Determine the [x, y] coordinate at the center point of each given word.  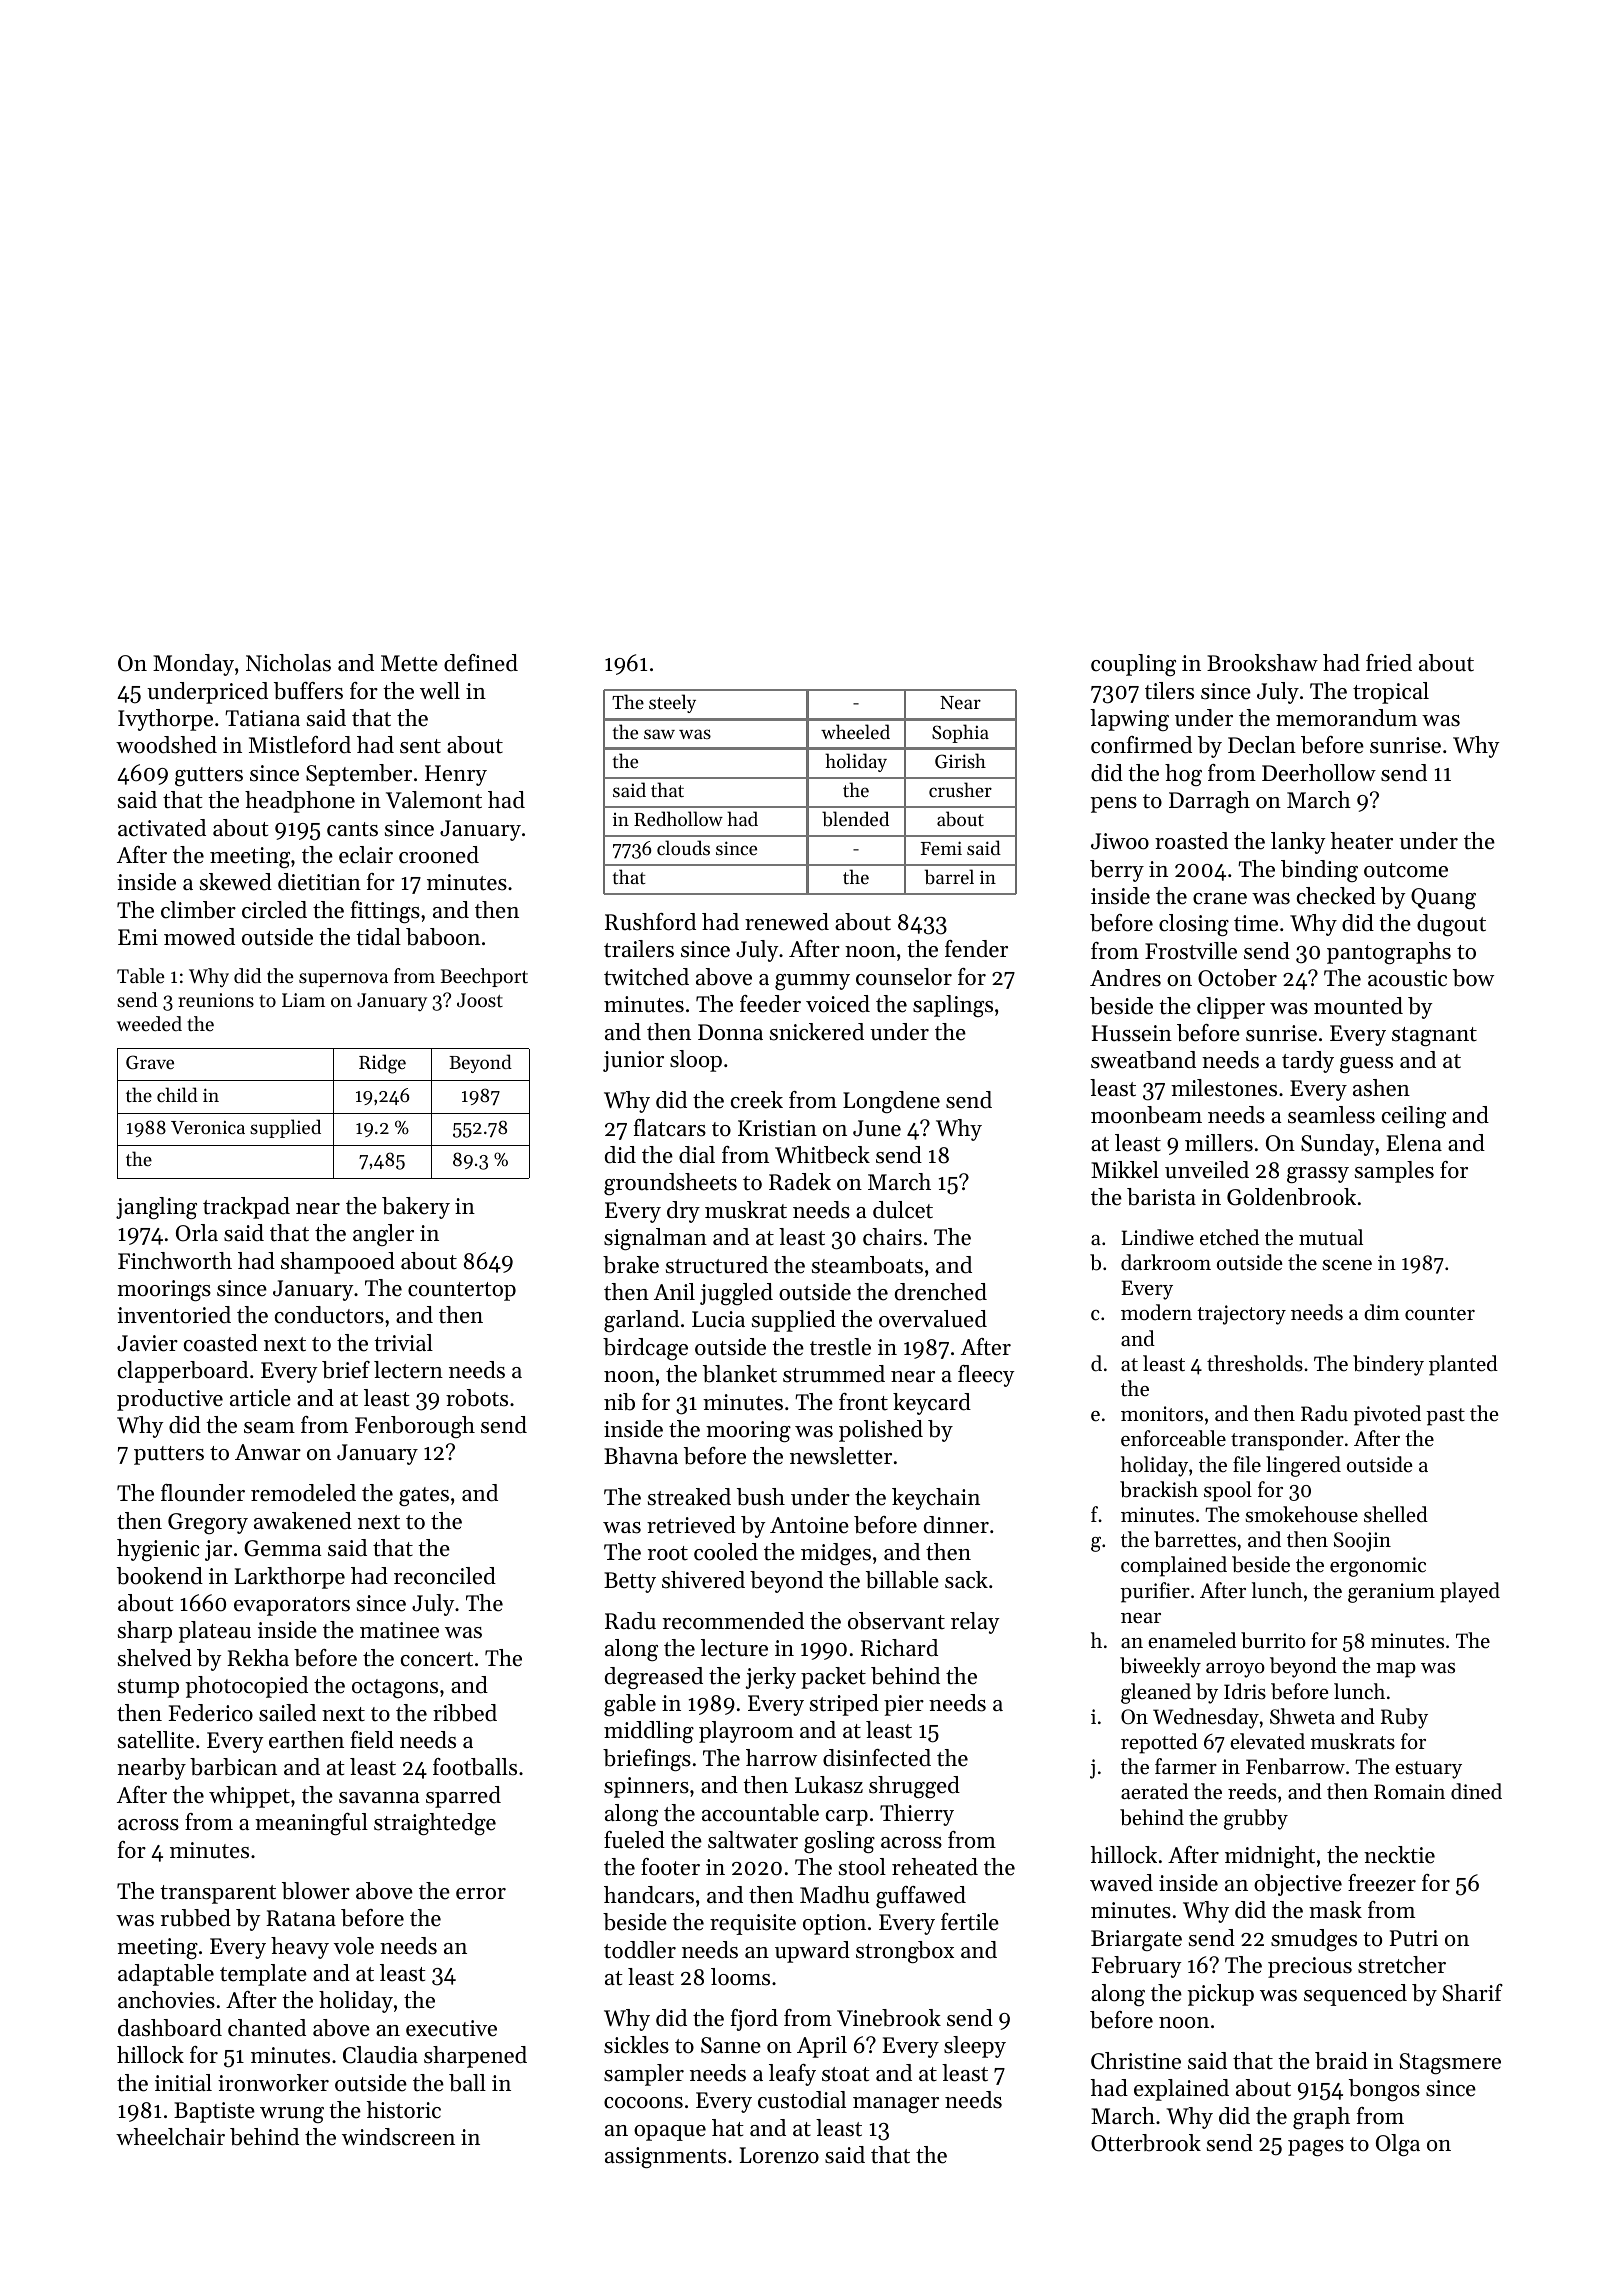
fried [1389, 663]
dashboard [170, 2028]
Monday [193, 665]
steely [672, 703]
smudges [1314, 1940]
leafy [792, 2075]
